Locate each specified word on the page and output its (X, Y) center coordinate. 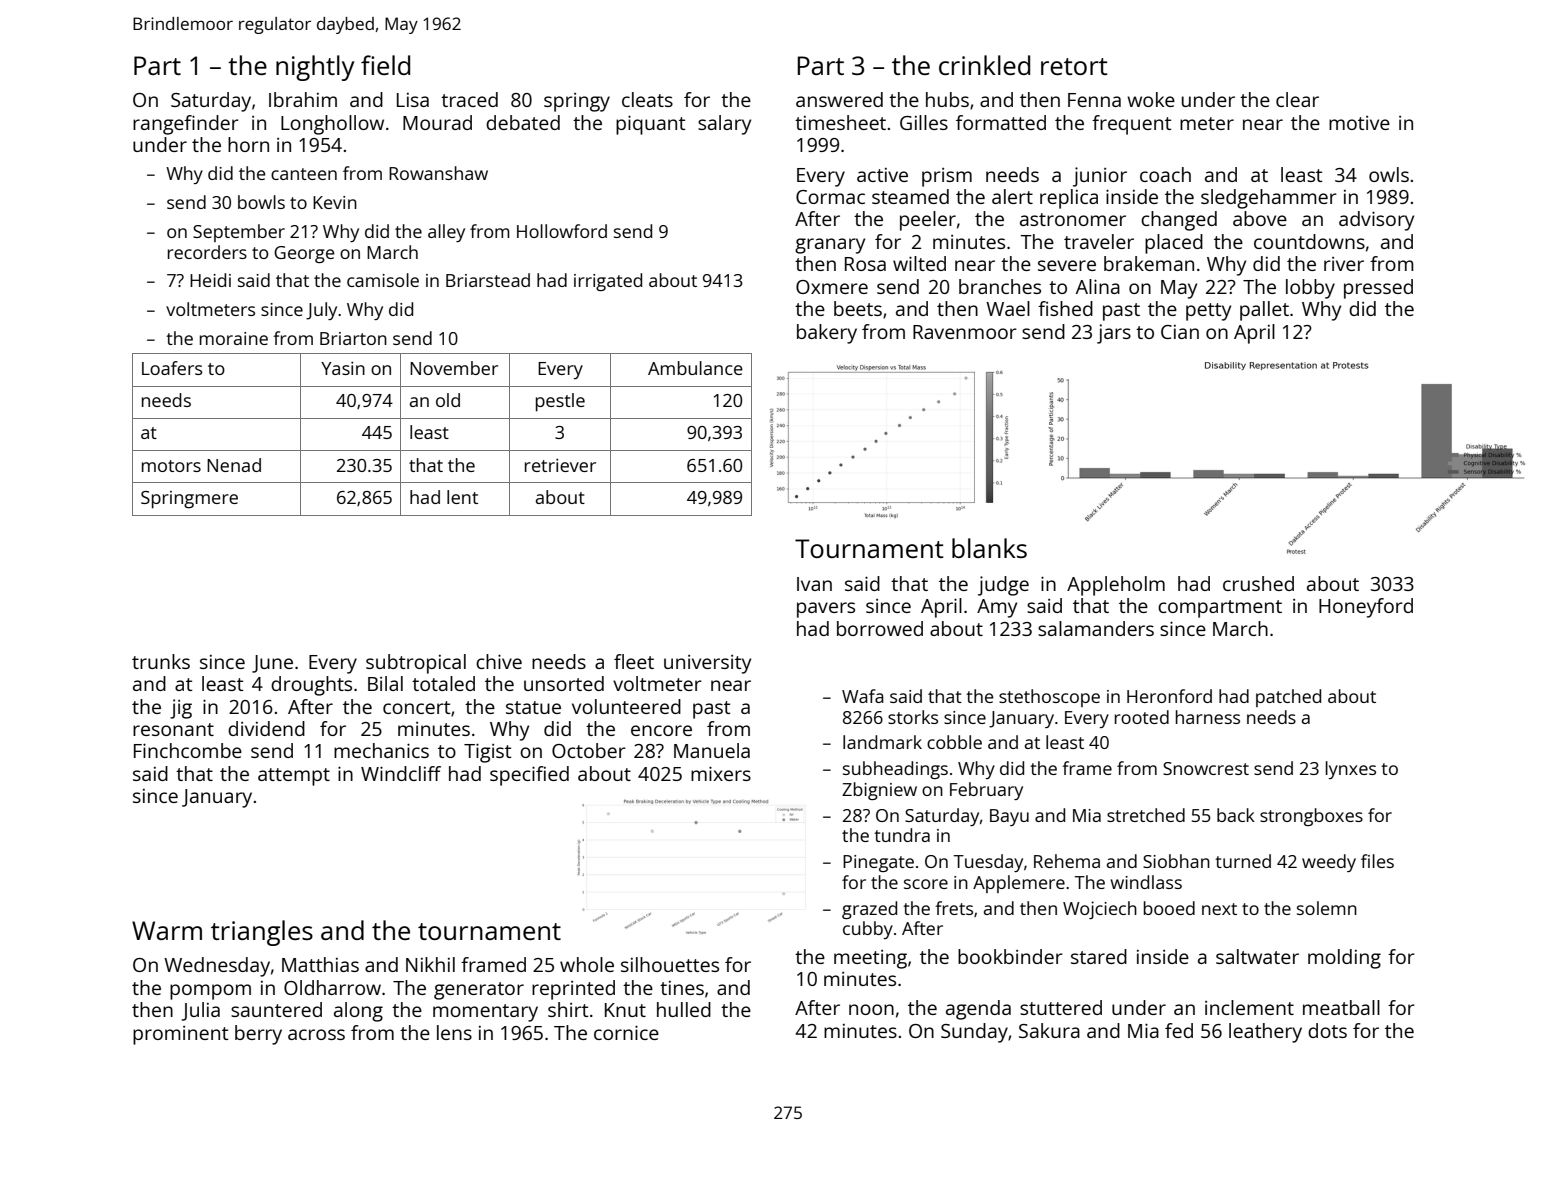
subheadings (895, 770)
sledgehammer (1269, 199)
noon (871, 1009)
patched (1288, 698)
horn (248, 144)
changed (1179, 221)
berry (258, 1035)
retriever (560, 465)
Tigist (487, 753)
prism (947, 177)
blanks (989, 548)
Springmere (189, 500)
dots (1327, 1030)
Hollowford (562, 231)
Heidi (210, 280)
